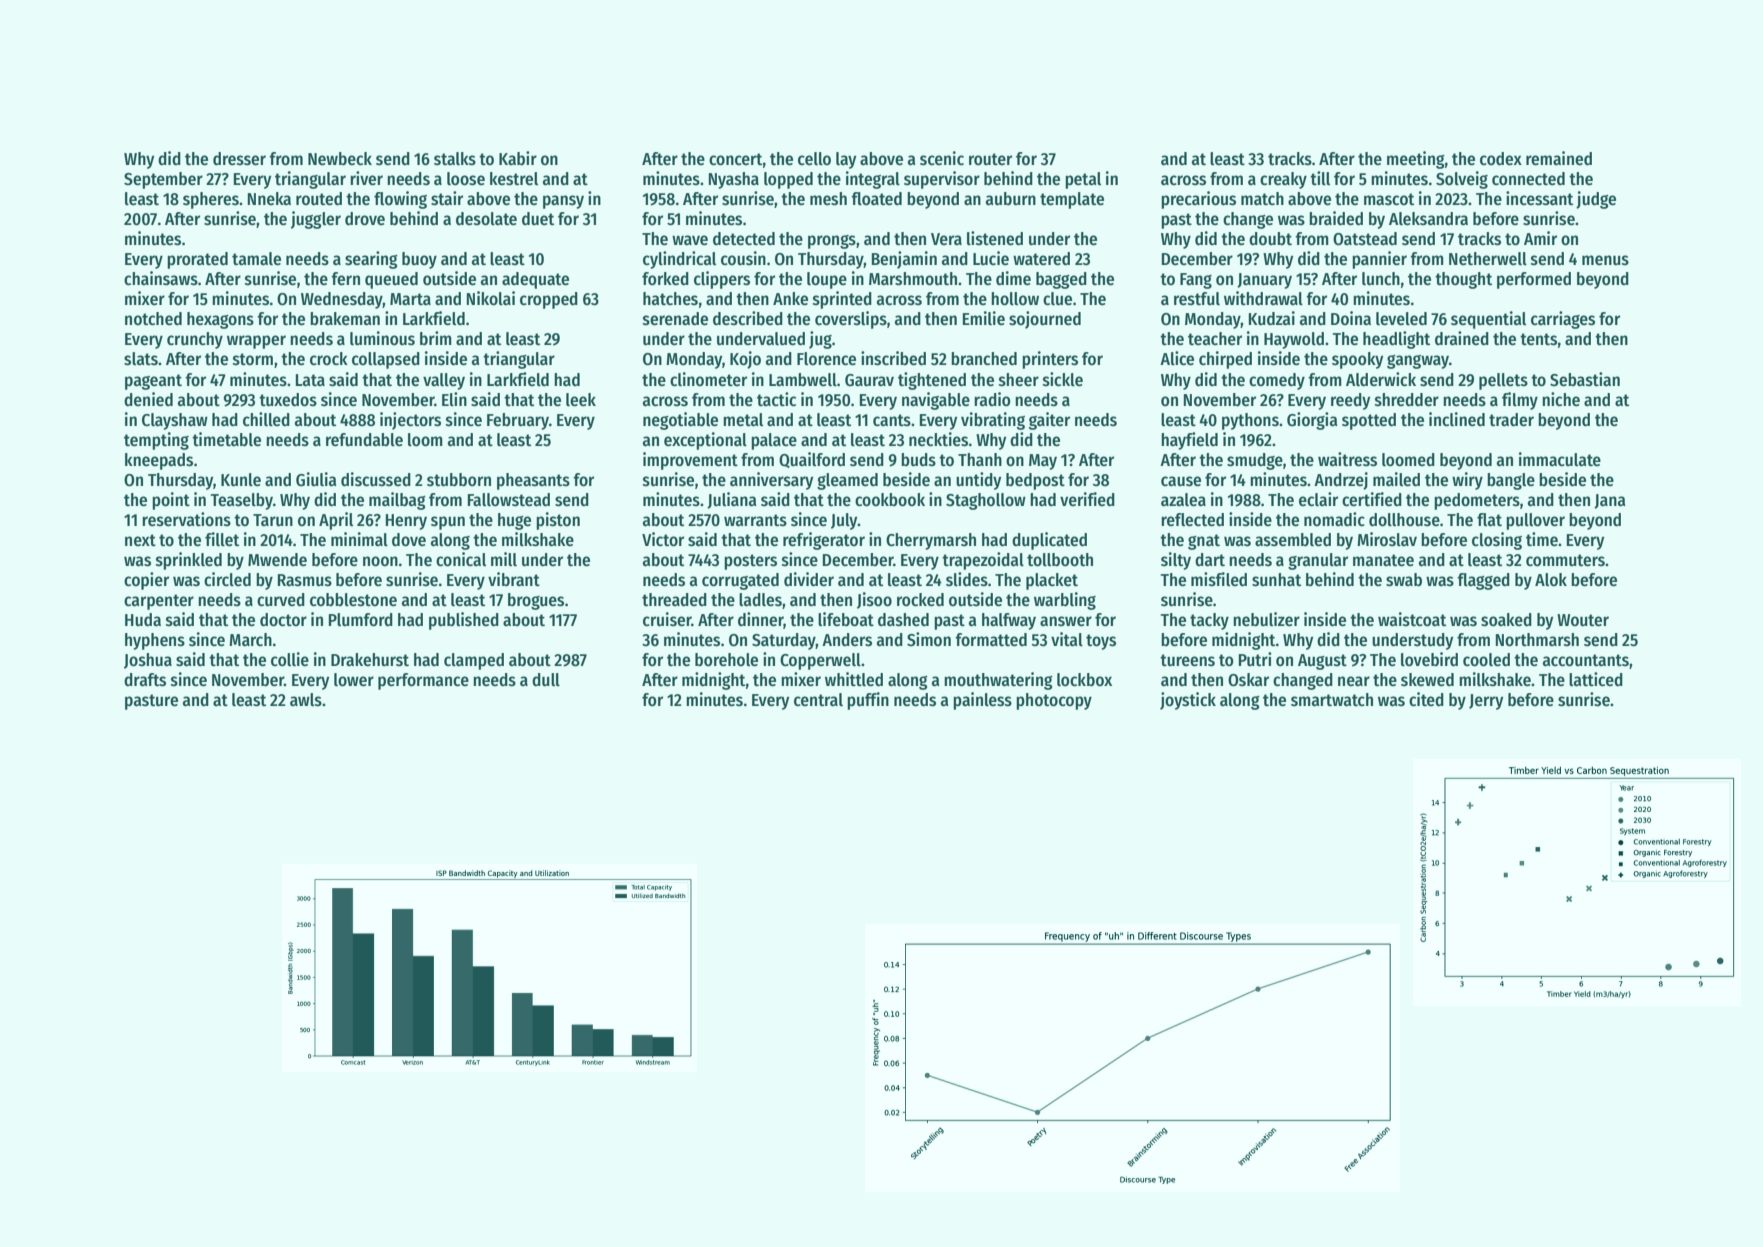  I want to click on flagged, so click(1483, 581).
